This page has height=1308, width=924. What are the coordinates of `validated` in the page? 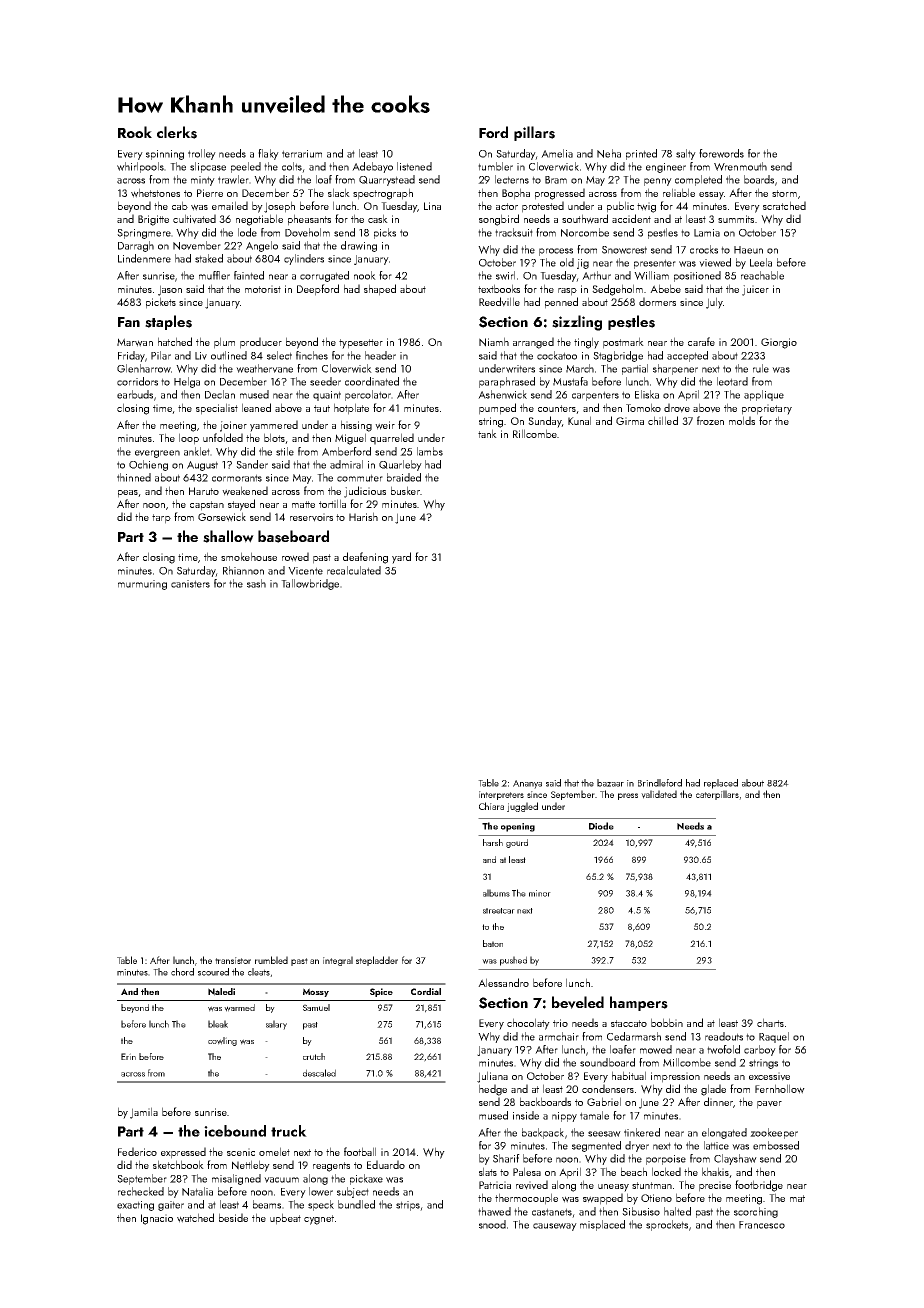 It's located at (659, 794).
